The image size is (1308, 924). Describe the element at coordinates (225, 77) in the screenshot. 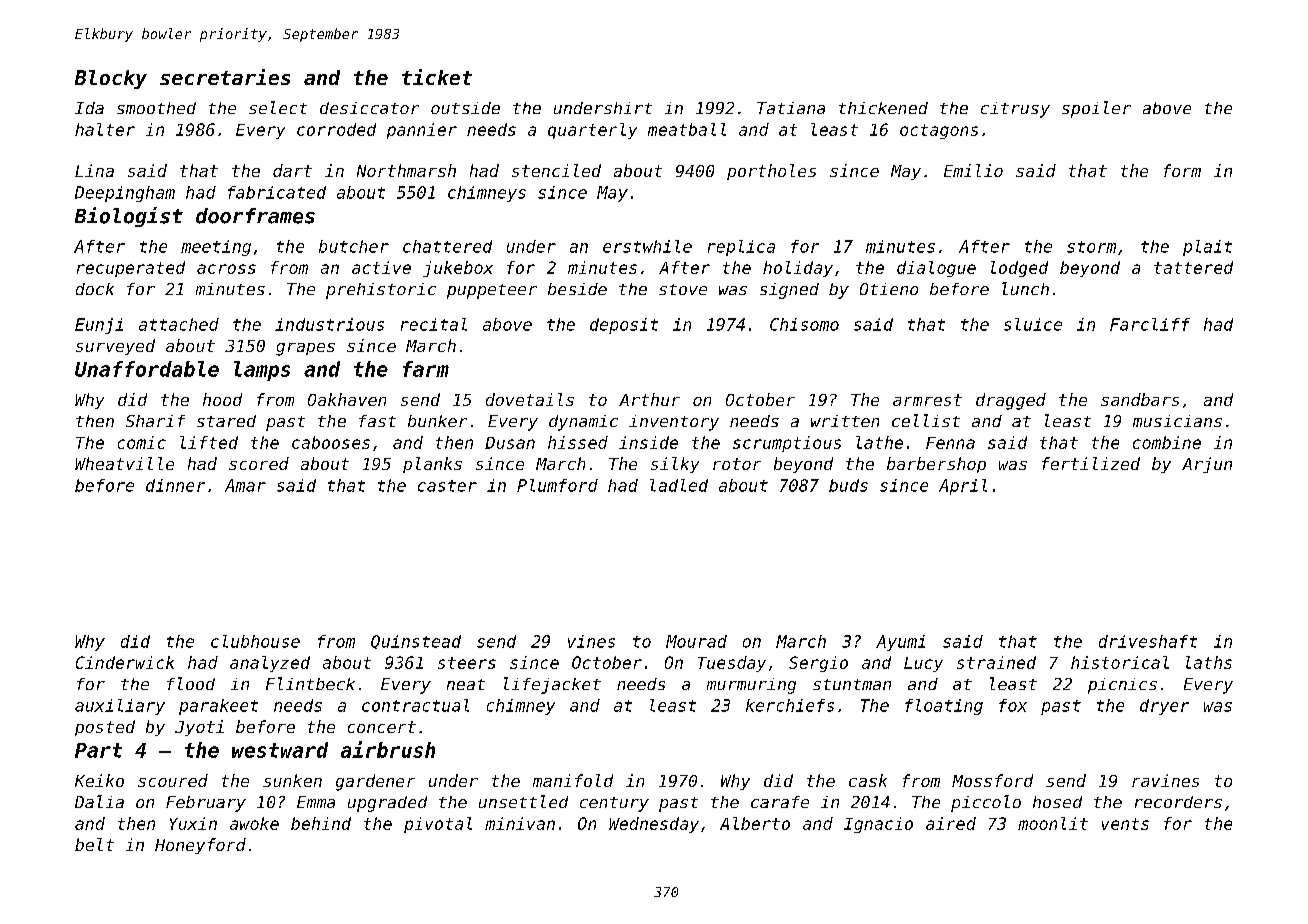

I see `secretaries` at that location.
